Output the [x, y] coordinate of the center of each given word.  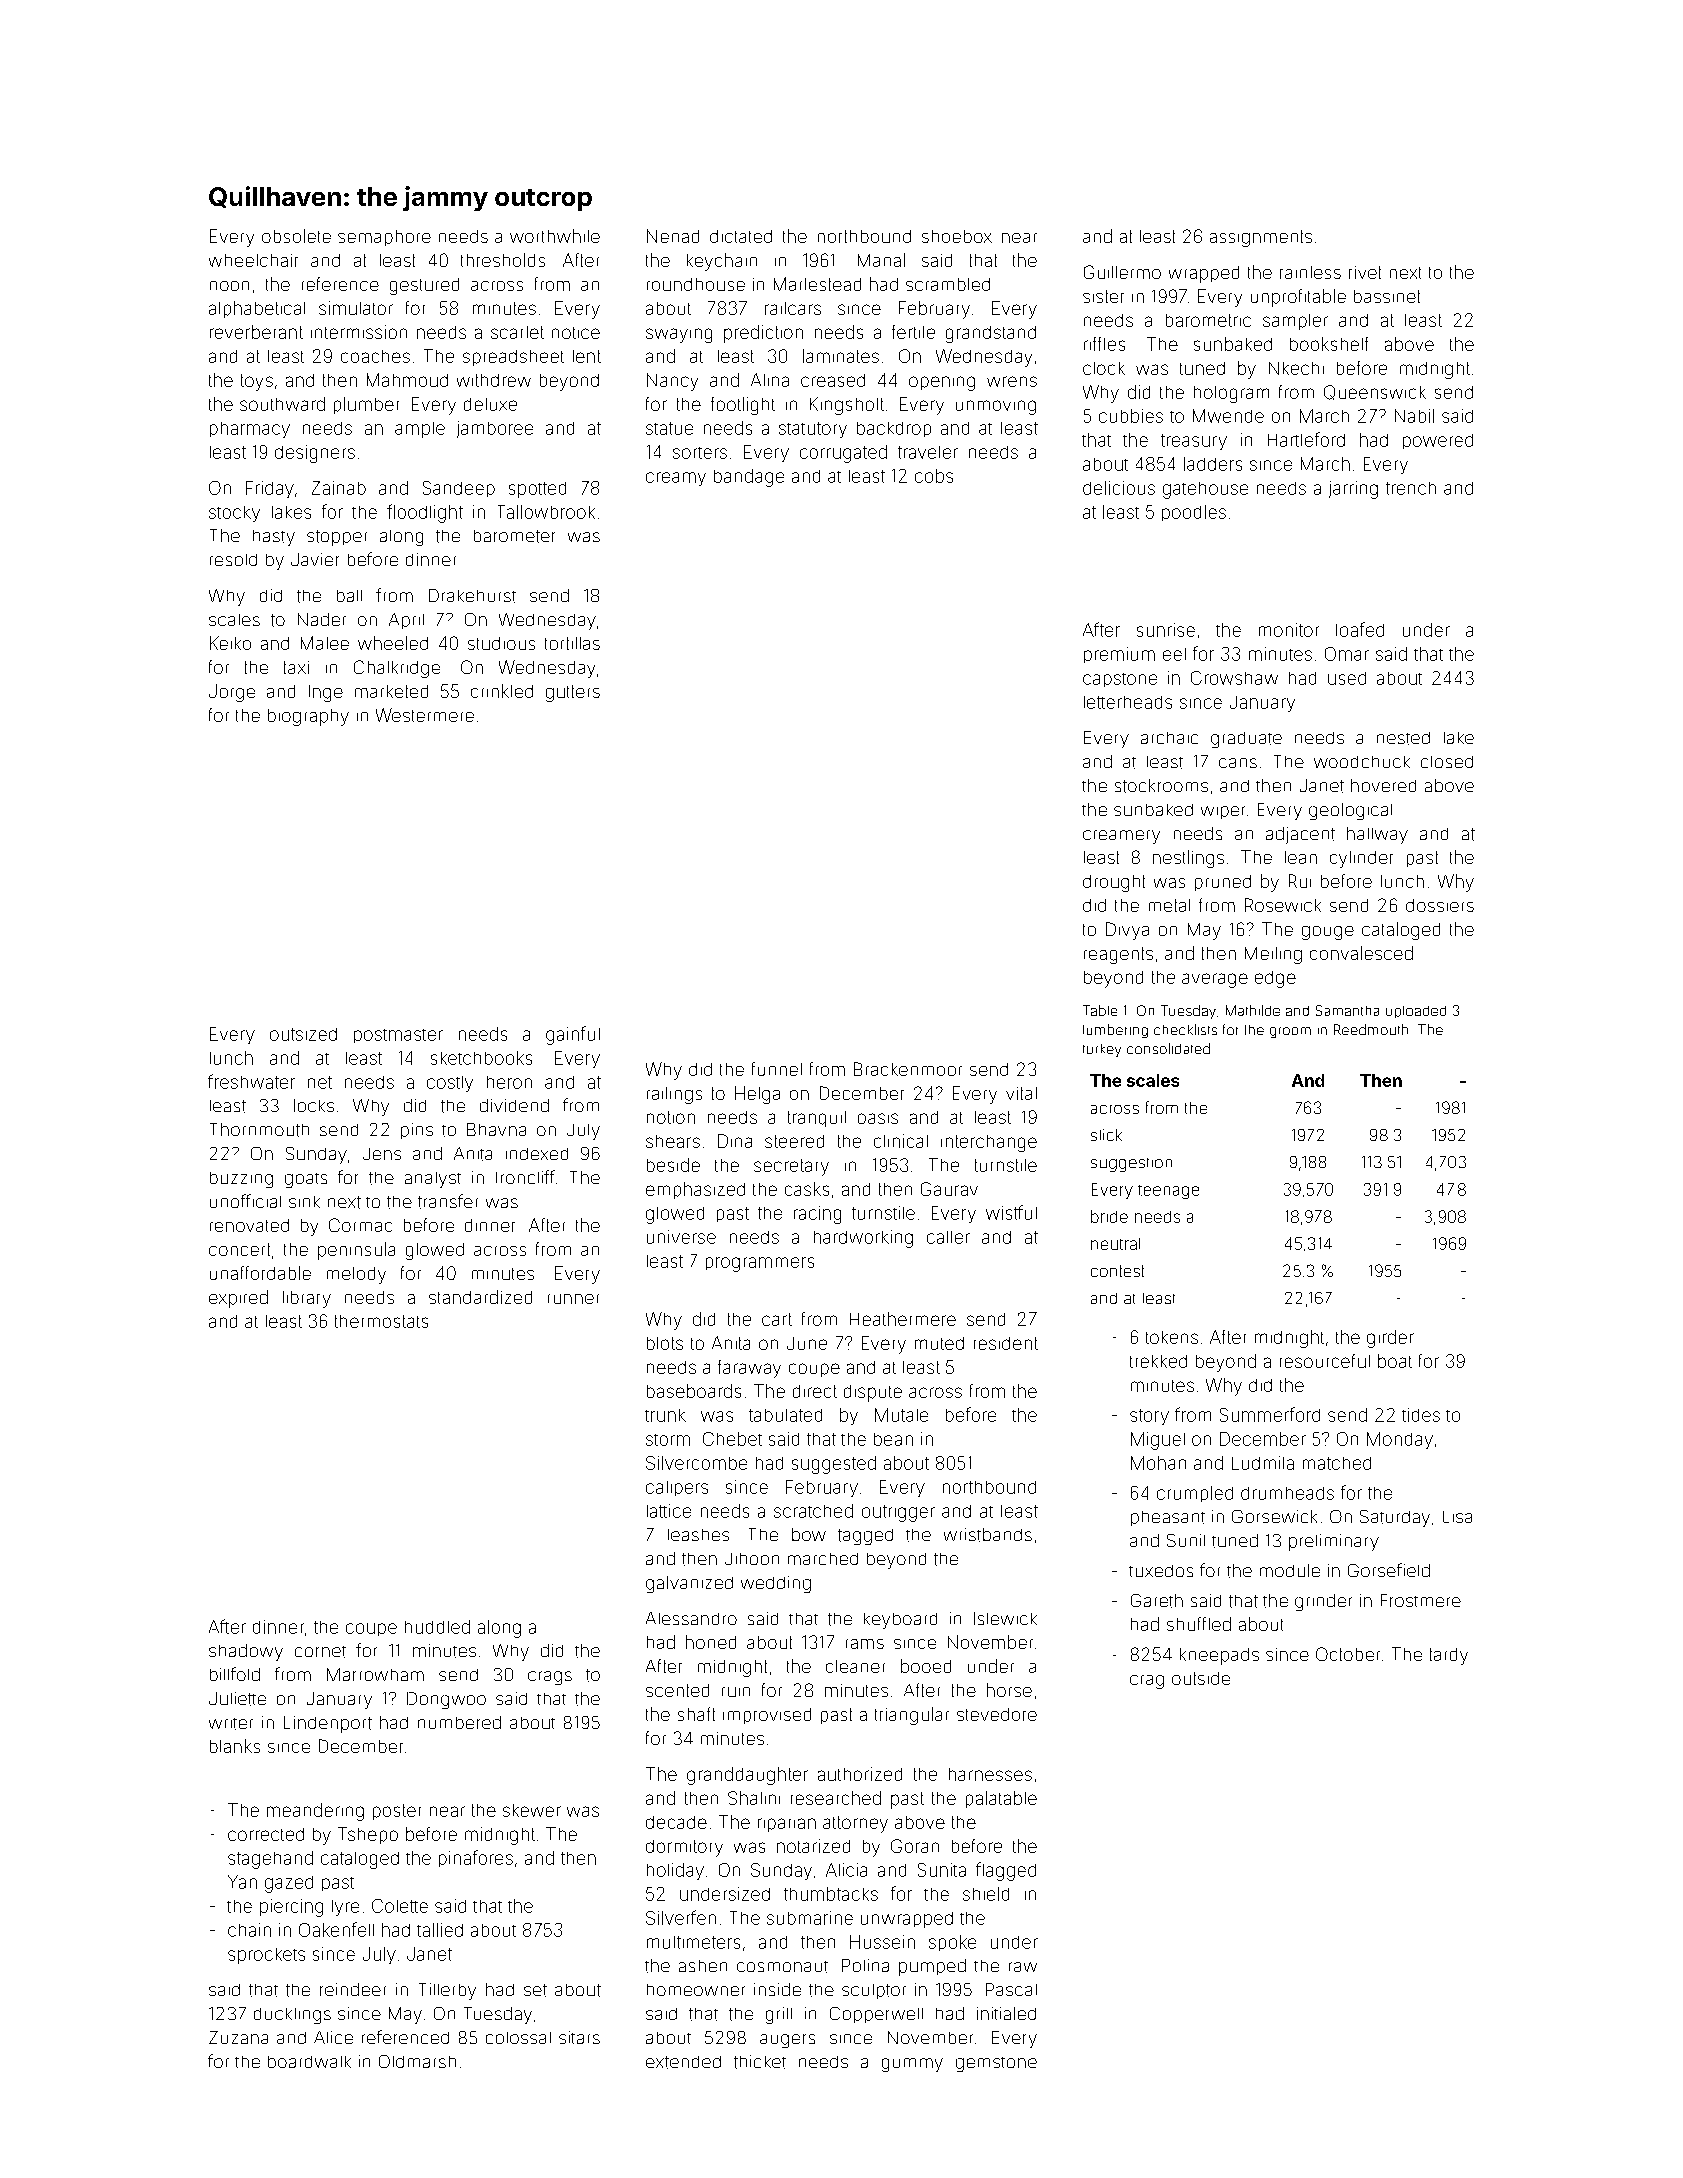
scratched [813, 1511]
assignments [1261, 238]
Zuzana [238, 2037]
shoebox [957, 236]
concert [239, 1249]
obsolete [296, 236]
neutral [1115, 1244]
